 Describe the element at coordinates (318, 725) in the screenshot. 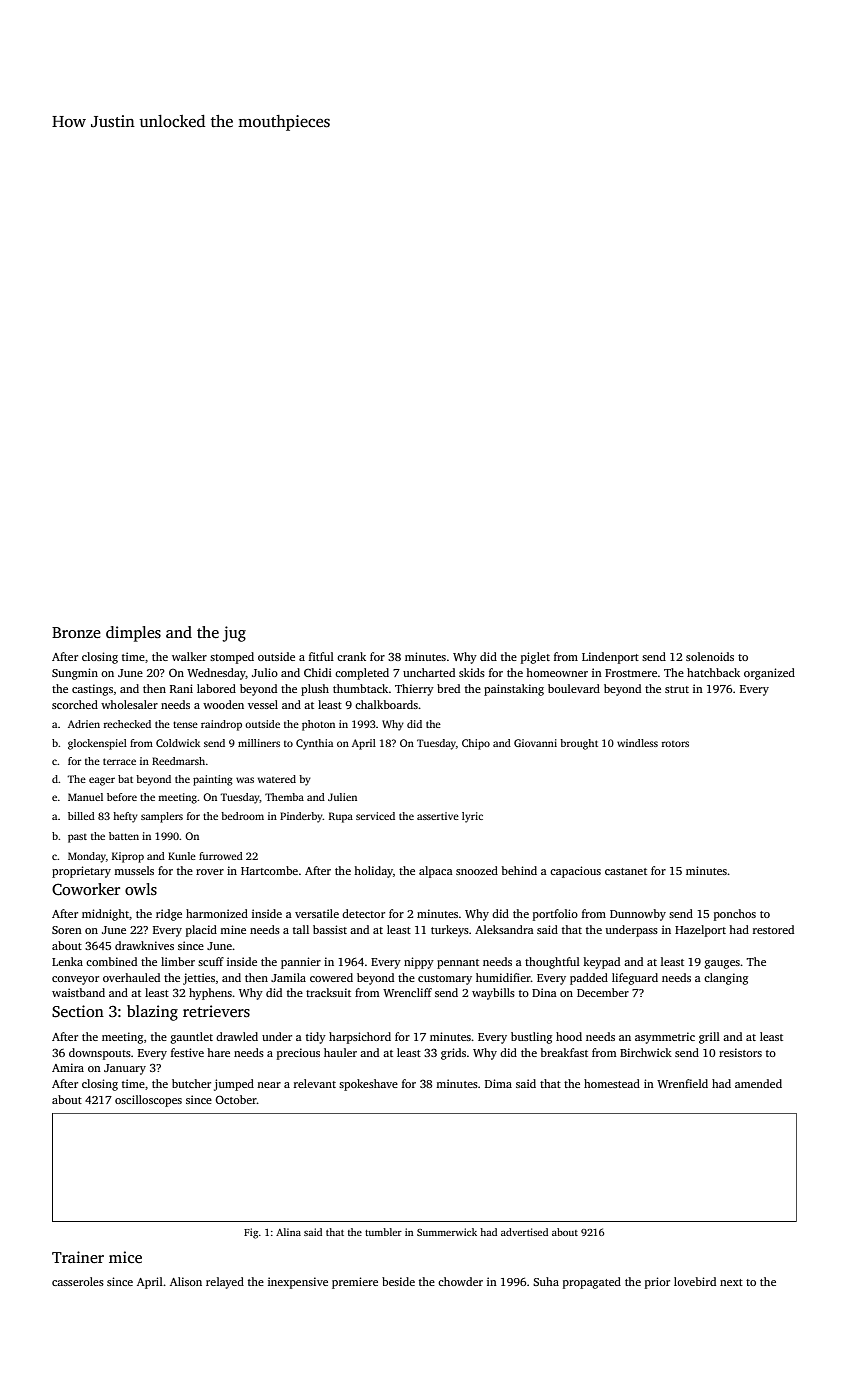

I see `photon` at that location.
